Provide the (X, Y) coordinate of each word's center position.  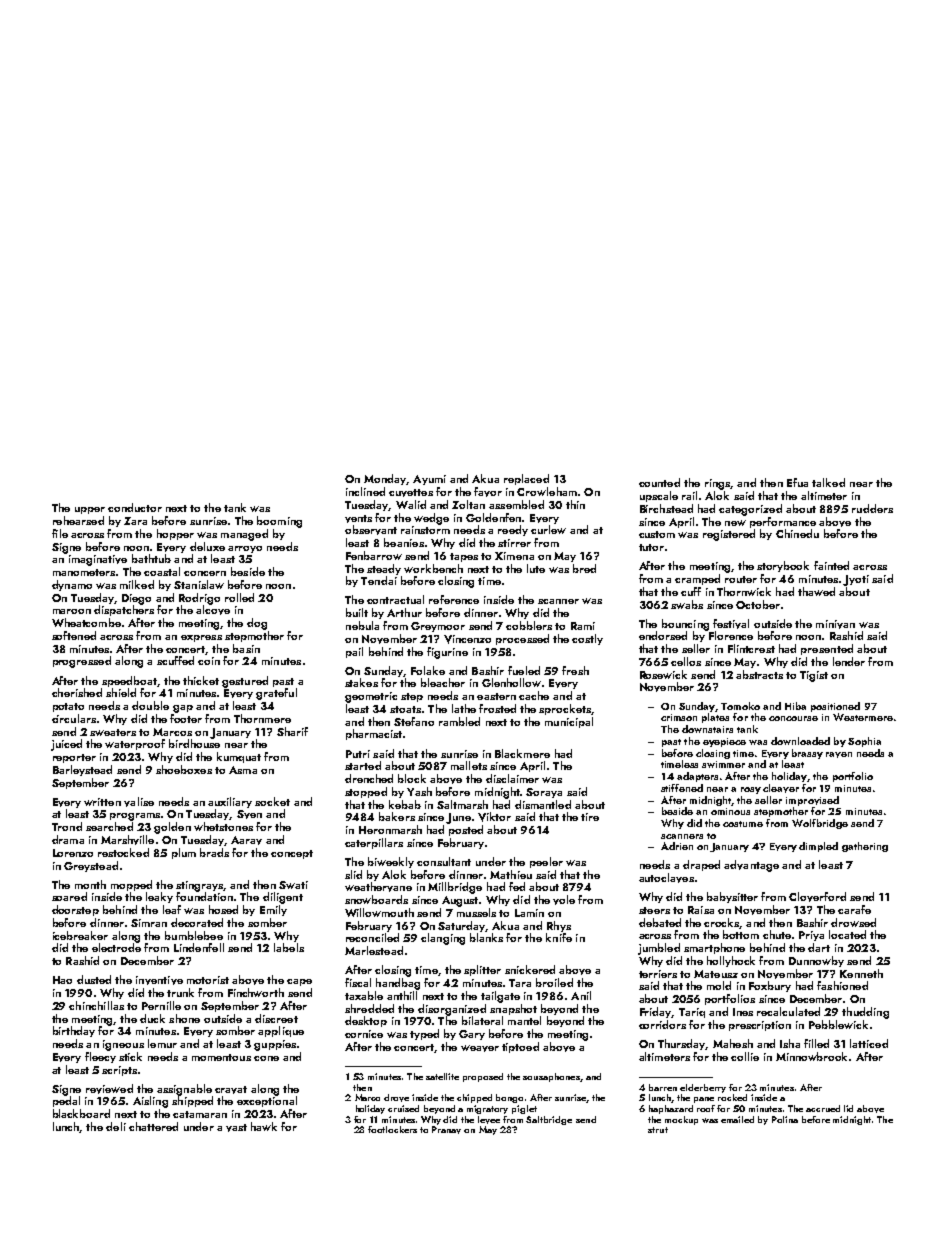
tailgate (500, 997)
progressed (82, 662)
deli (116, 1126)
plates (715, 718)
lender (849, 661)
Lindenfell (199, 947)
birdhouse (194, 743)
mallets (469, 765)
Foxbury (770, 986)
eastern (496, 696)
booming (279, 522)
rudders (872, 508)
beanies (404, 542)
